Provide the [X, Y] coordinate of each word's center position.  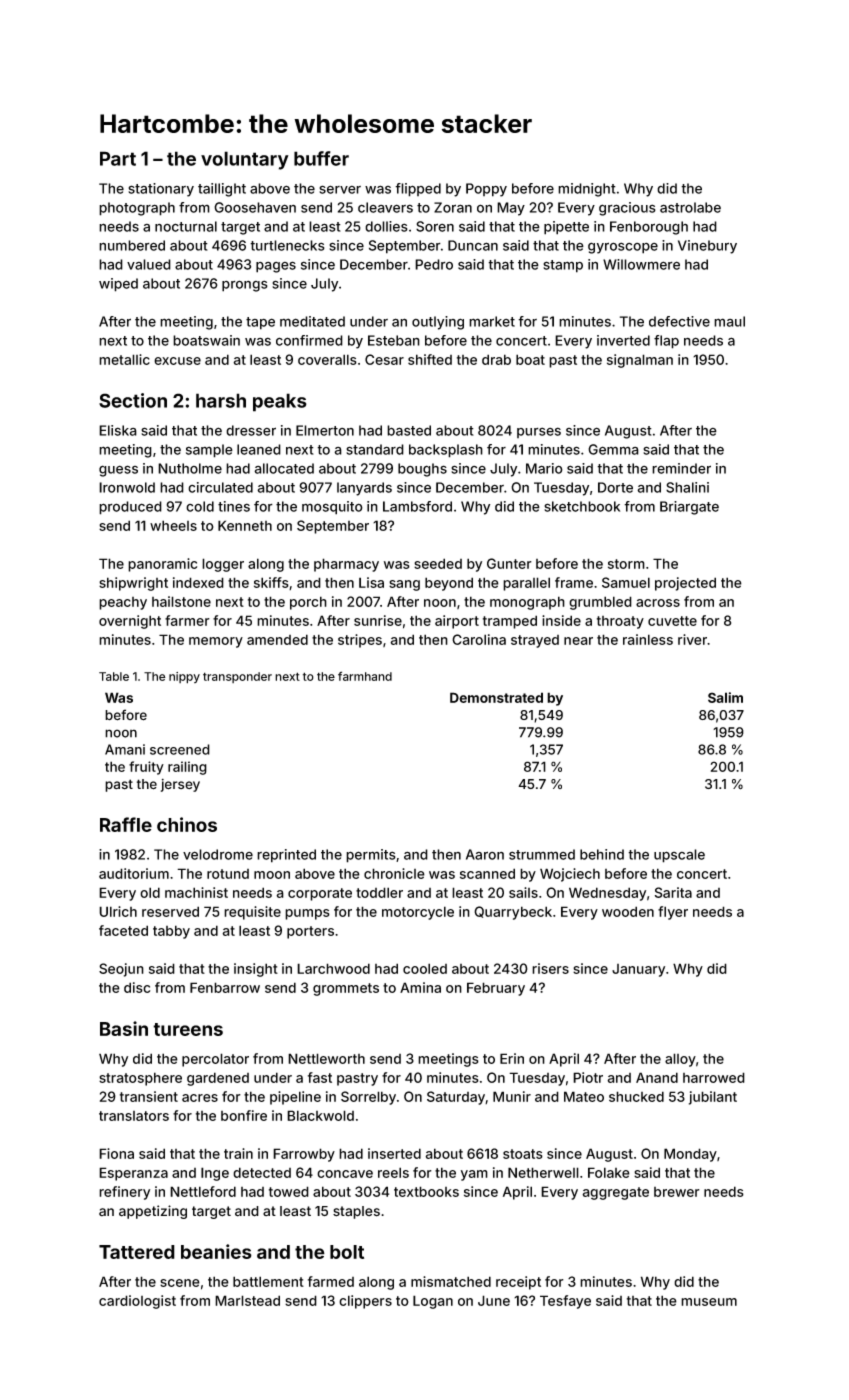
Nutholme [190, 468]
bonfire [244, 1115]
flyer [673, 913]
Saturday [456, 1098]
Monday [690, 1155]
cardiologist [137, 1302]
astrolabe [690, 207]
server [340, 189]
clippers [365, 1302]
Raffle [126, 824]
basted [409, 430]
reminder [681, 468]
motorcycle [418, 913]
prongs [245, 286]
